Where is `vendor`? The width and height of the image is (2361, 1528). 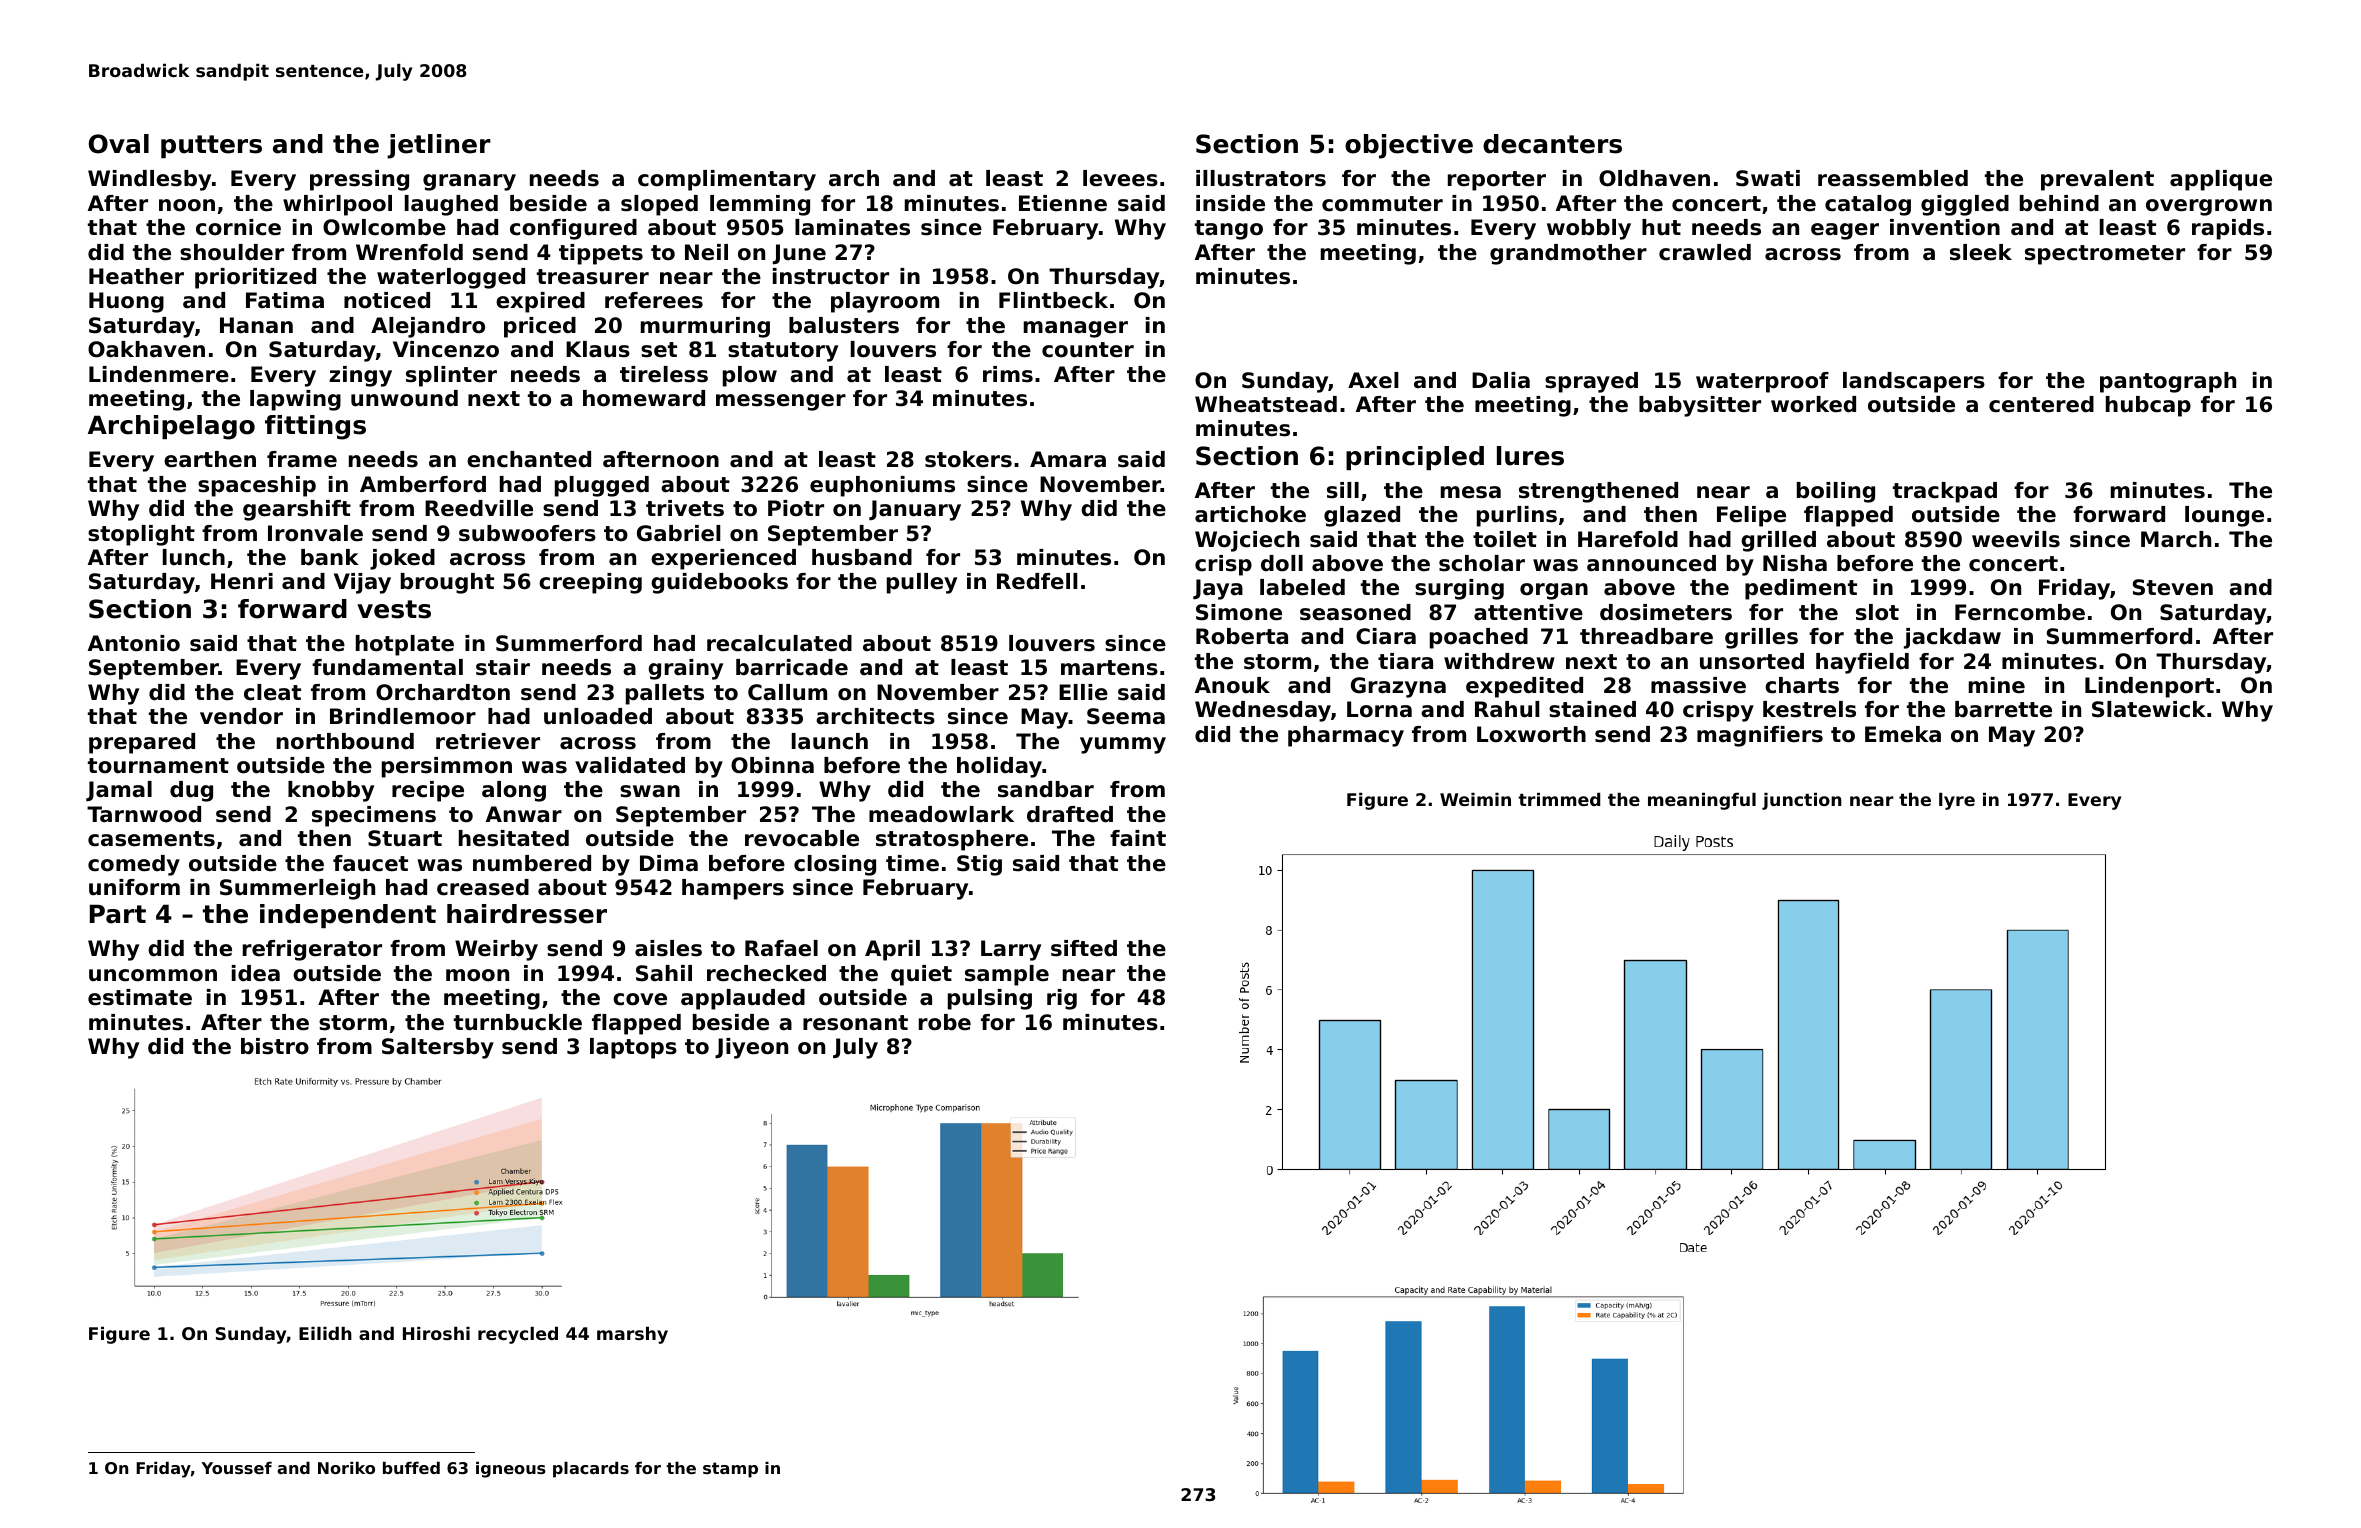 vendor is located at coordinates (241, 716).
